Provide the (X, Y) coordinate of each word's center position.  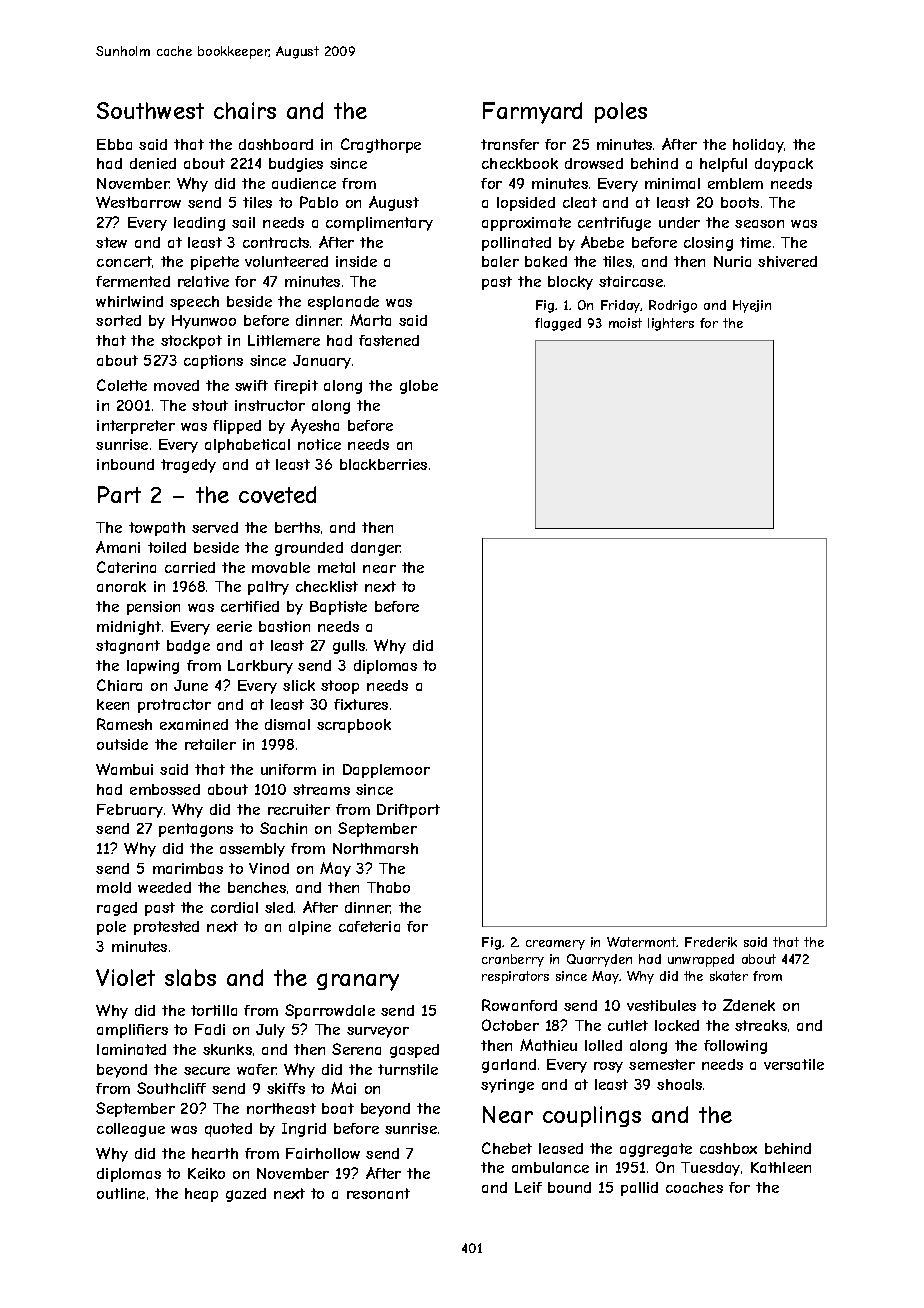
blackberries (383, 464)
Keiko (206, 1173)
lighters (671, 324)
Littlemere (284, 340)
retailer (210, 744)
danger (376, 549)
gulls (349, 647)
